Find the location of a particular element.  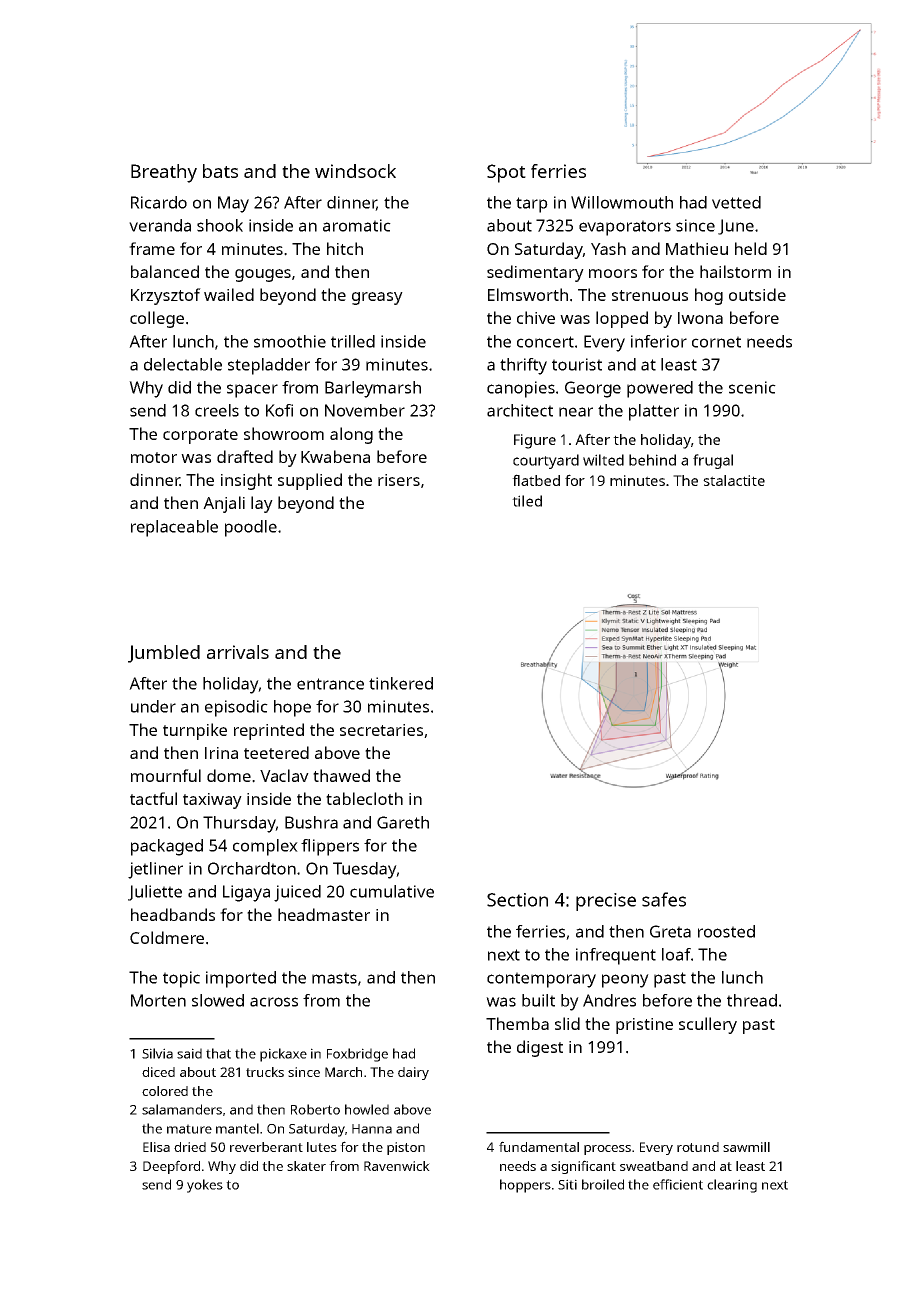

risers is located at coordinates (399, 480).
